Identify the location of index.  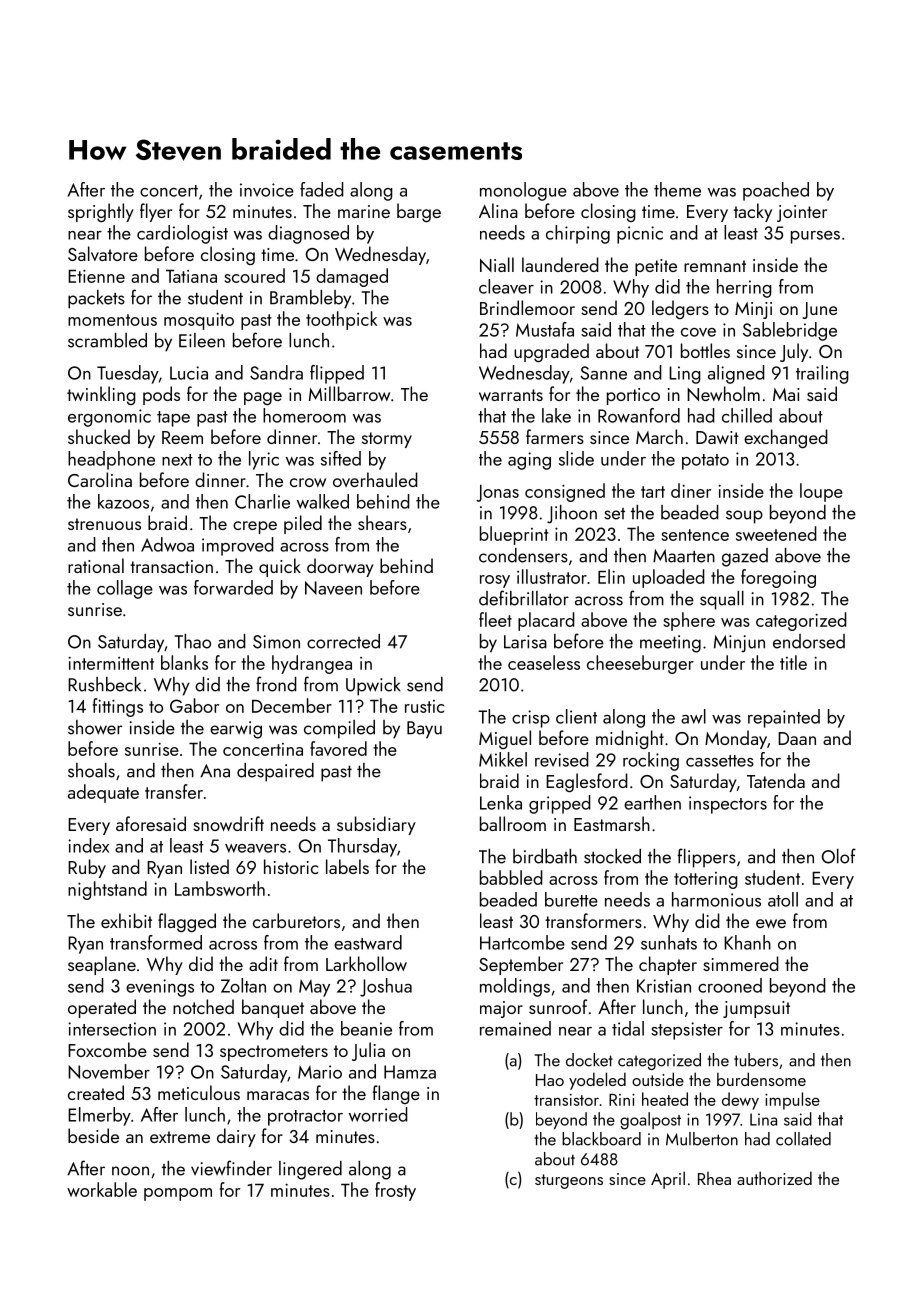
(88, 845).
